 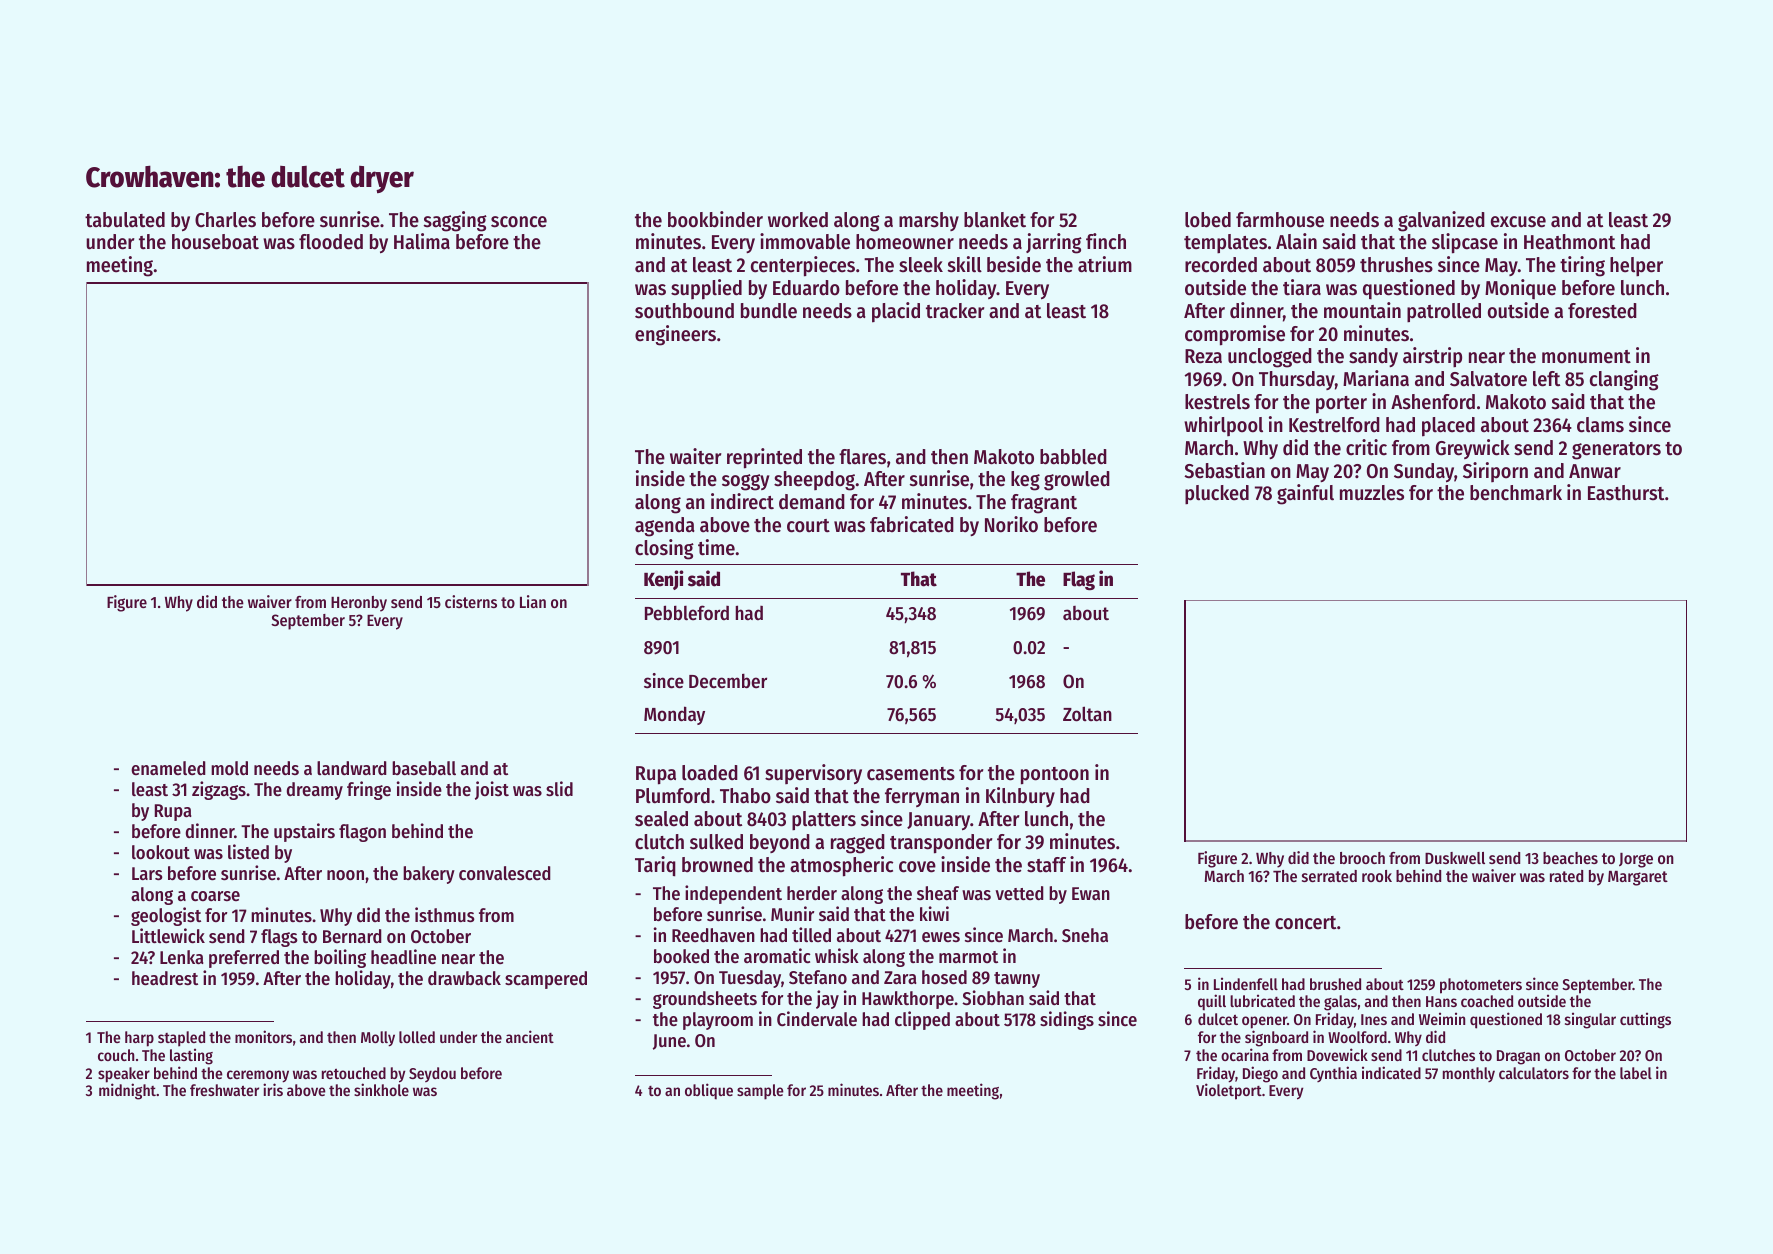 I want to click on Duskwell, so click(x=1455, y=858).
